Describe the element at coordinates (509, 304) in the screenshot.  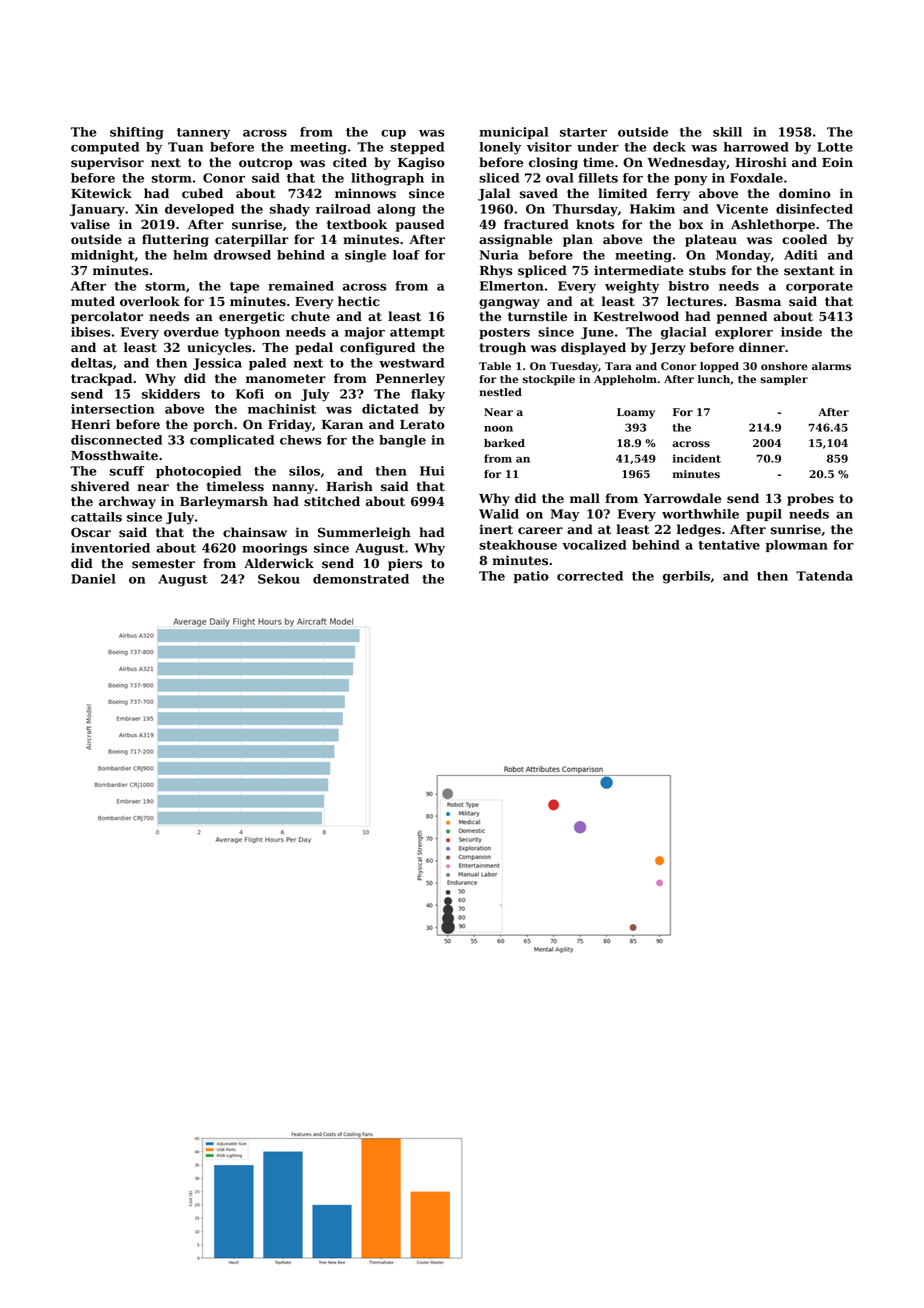
I see `gangway` at that location.
